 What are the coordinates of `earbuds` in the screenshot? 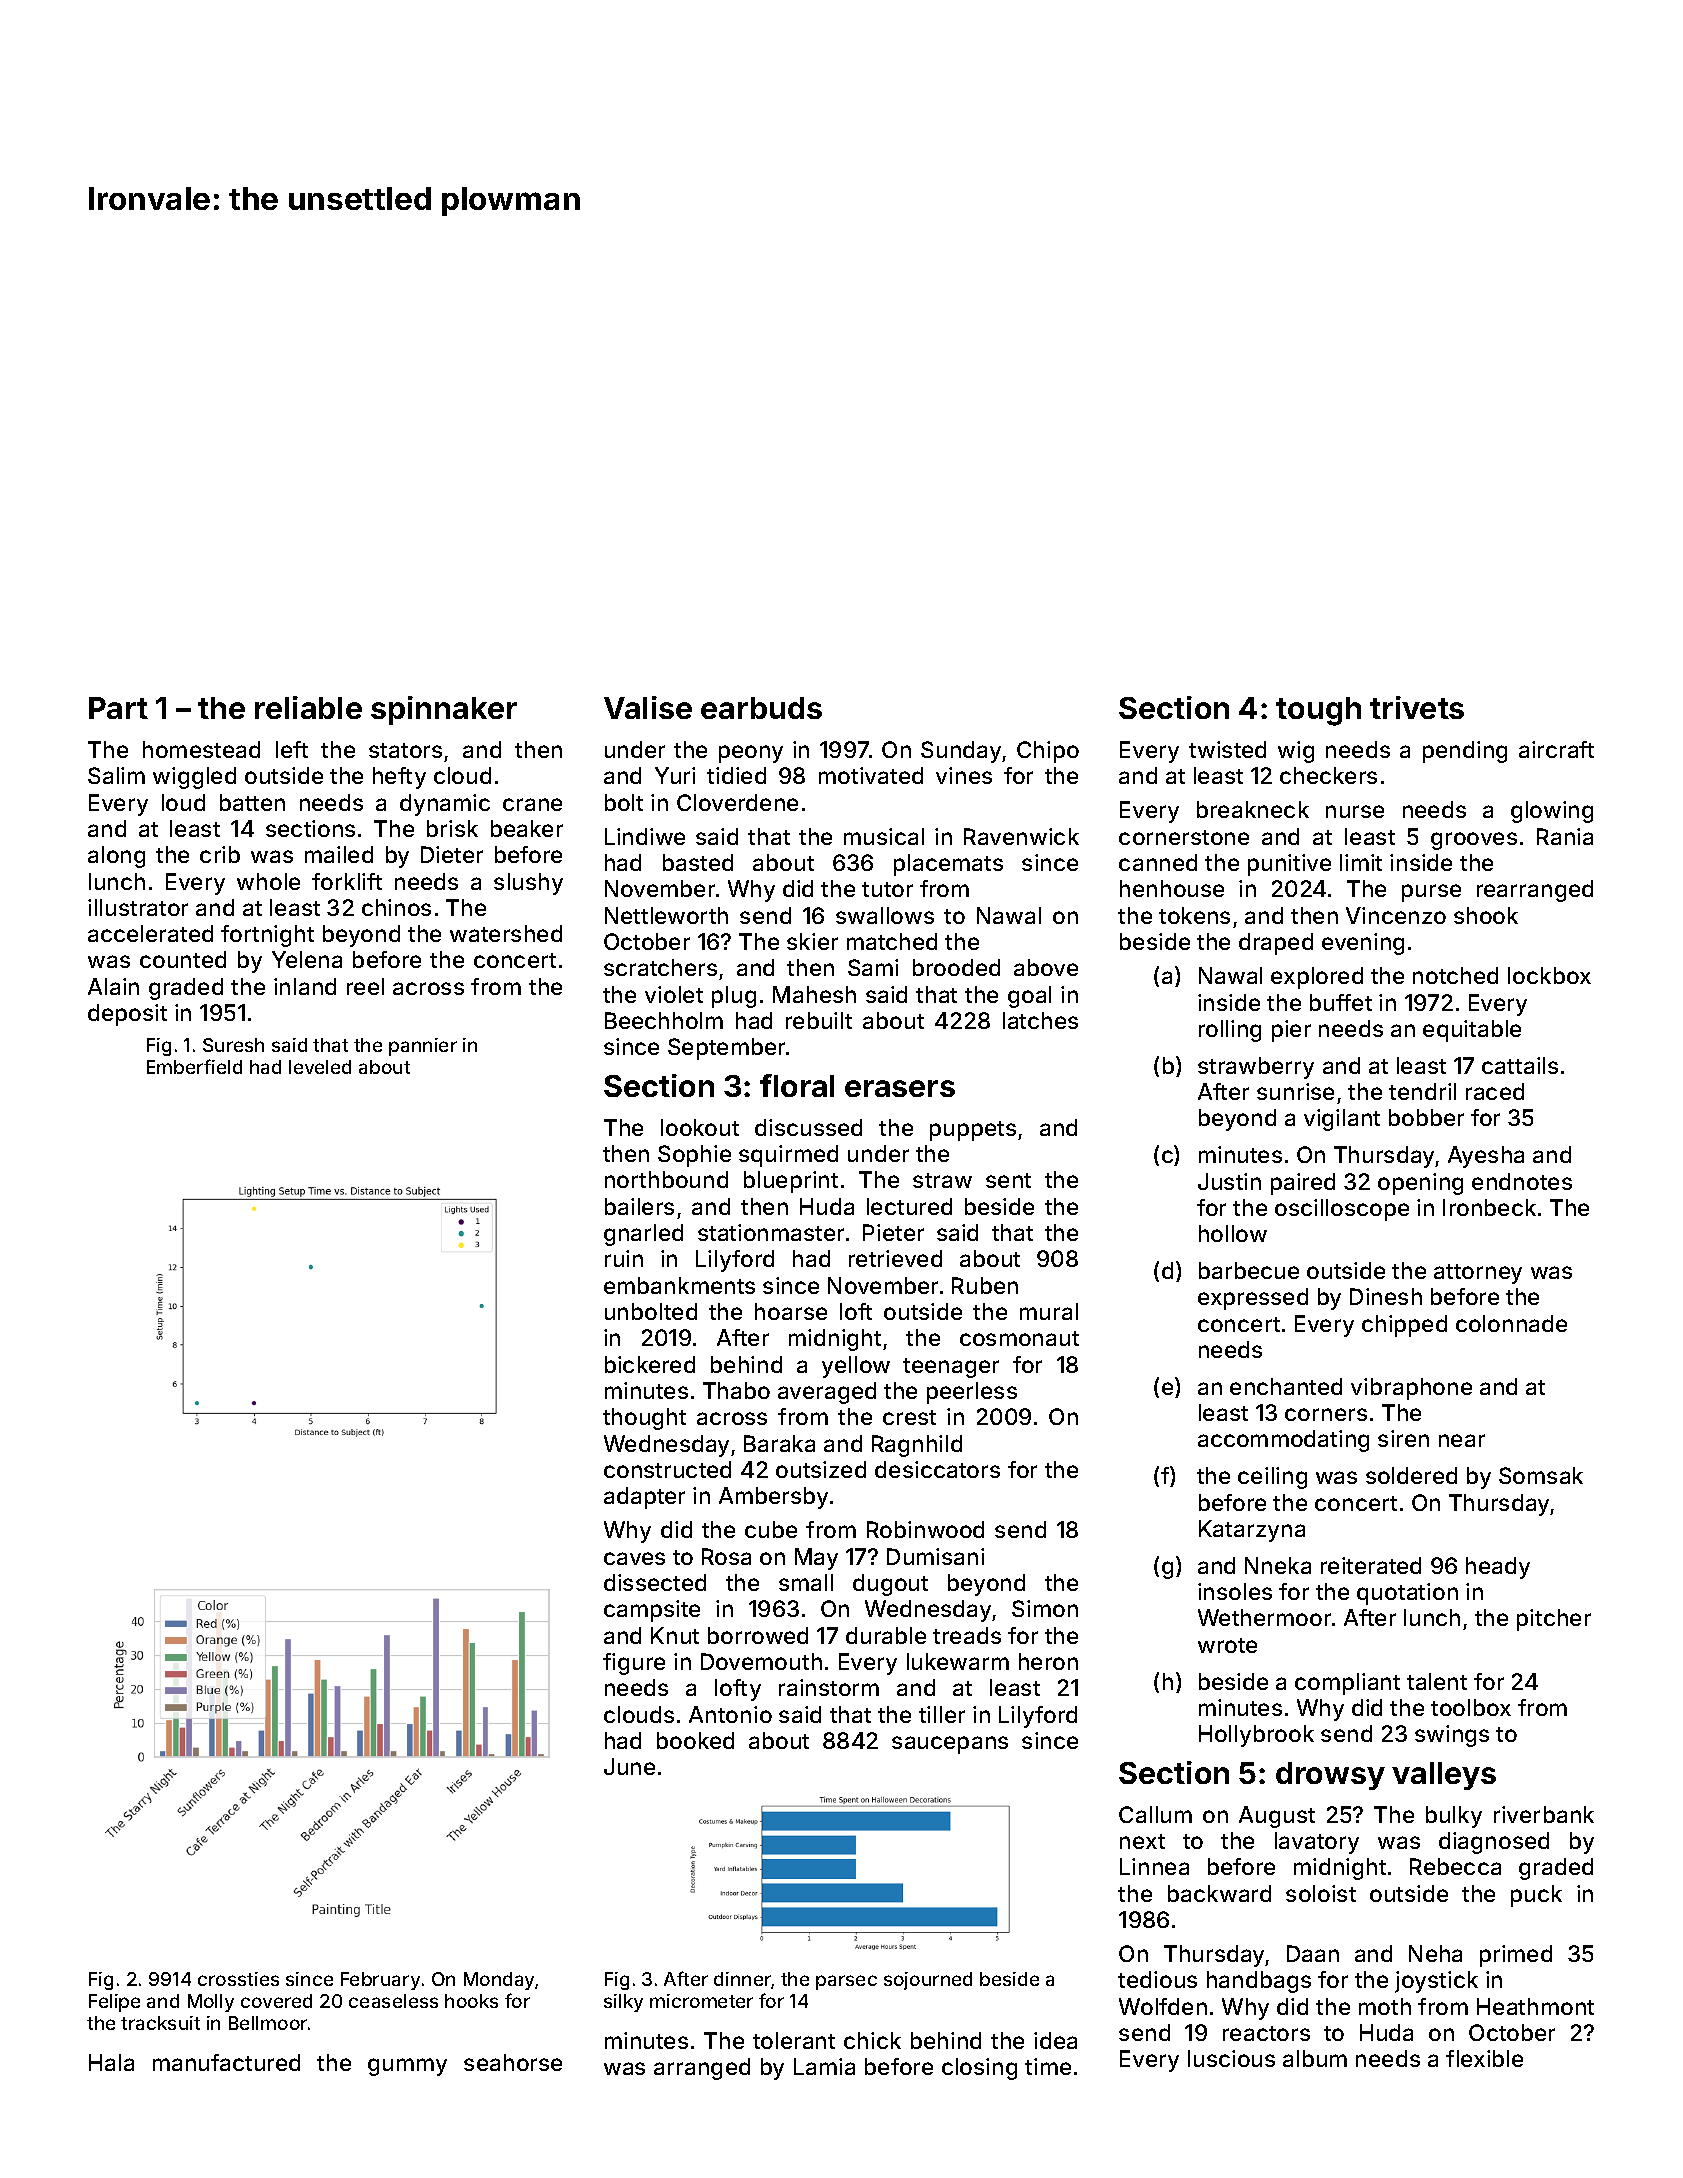 It's located at (761, 708).
